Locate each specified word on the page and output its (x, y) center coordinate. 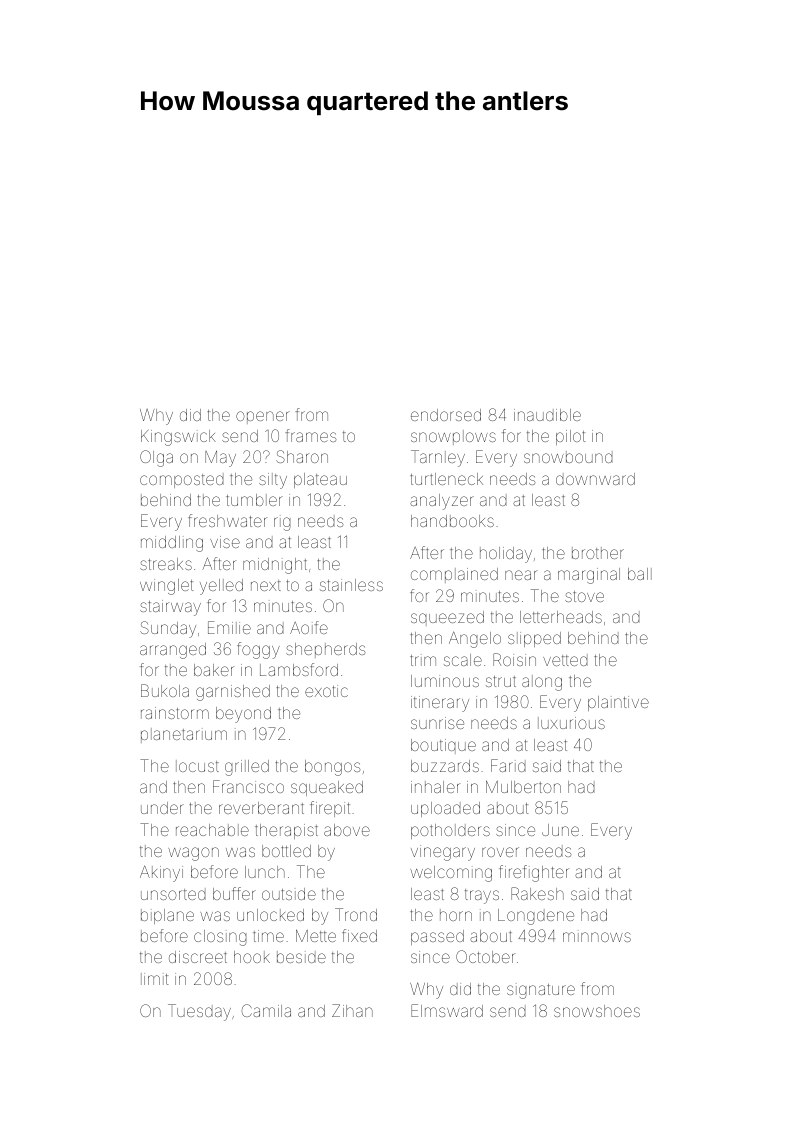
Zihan (352, 1010)
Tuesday (199, 1012)
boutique (443, 746)
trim (423, 660)
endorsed (446, 415)
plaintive (618, 703)
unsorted (173, 894)
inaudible (547, 415)
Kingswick (178, 438)
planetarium (184, 735)
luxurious (571, 723)
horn (456, 915)
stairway (170, 608)
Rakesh (537, 893)
